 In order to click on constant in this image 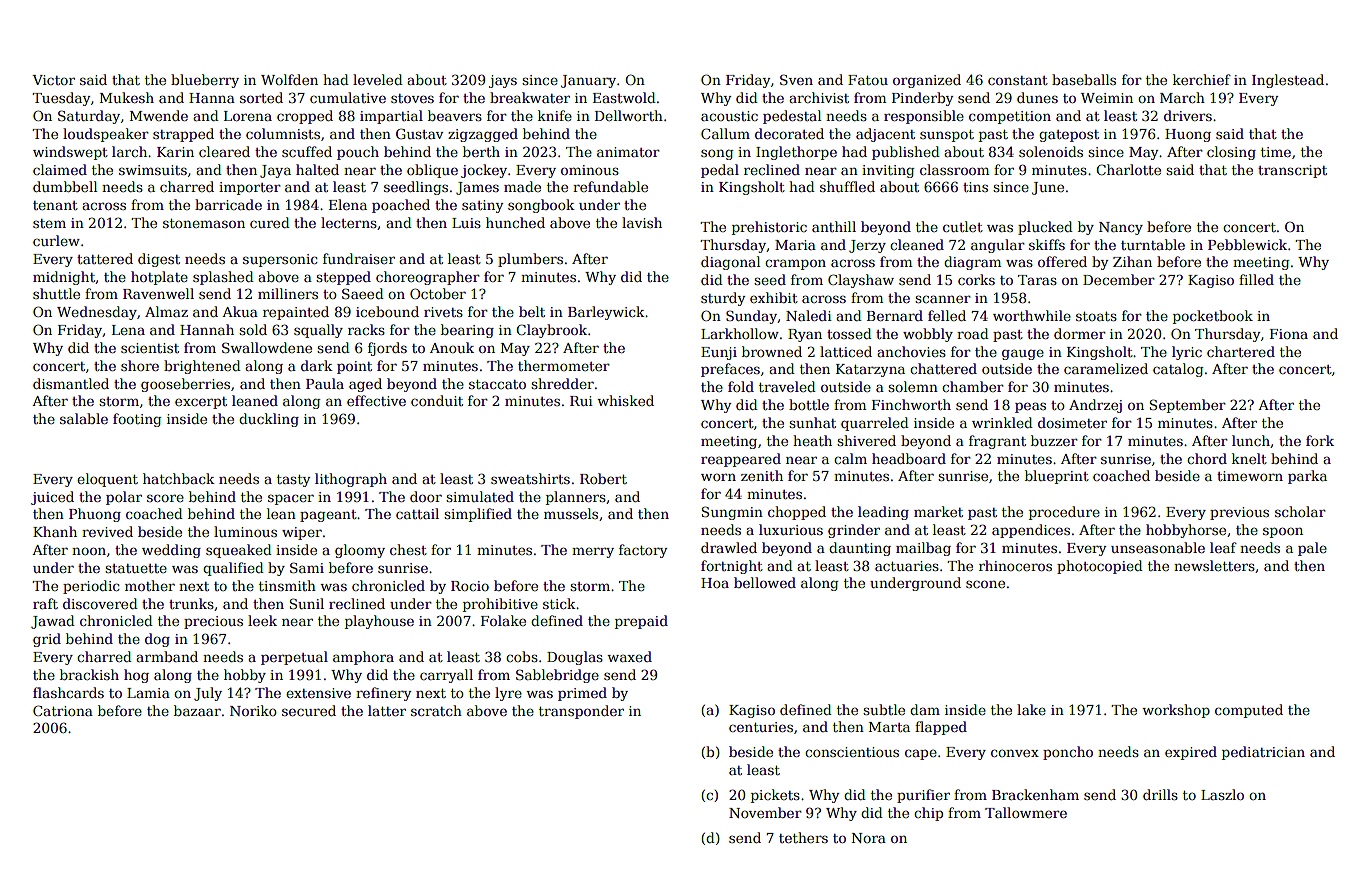, I will do `click(1018, 80)`.
